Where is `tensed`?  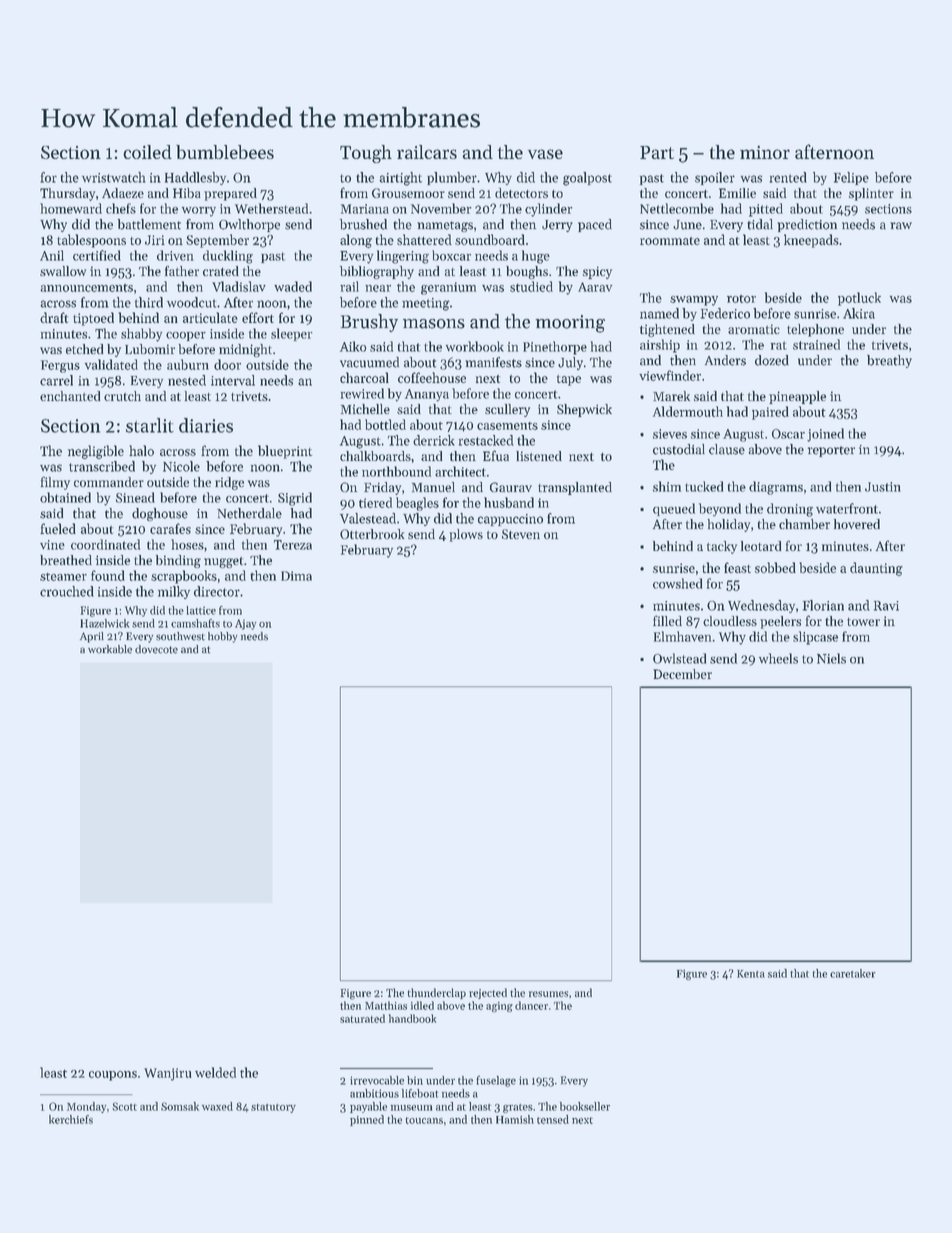 tensed is located at coordinates (553, 1119).
